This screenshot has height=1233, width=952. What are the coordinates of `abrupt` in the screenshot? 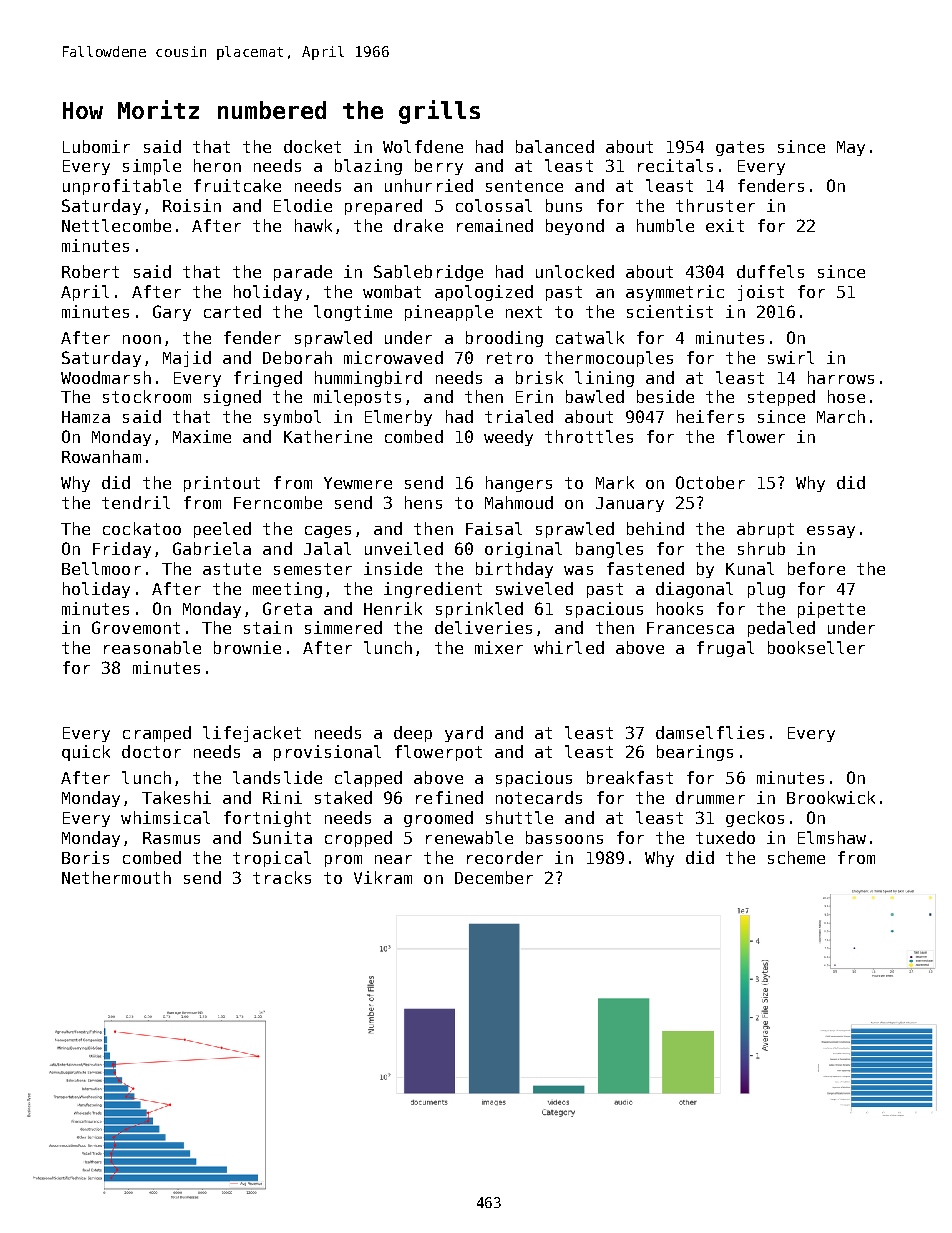 It's located at (765, 530).
